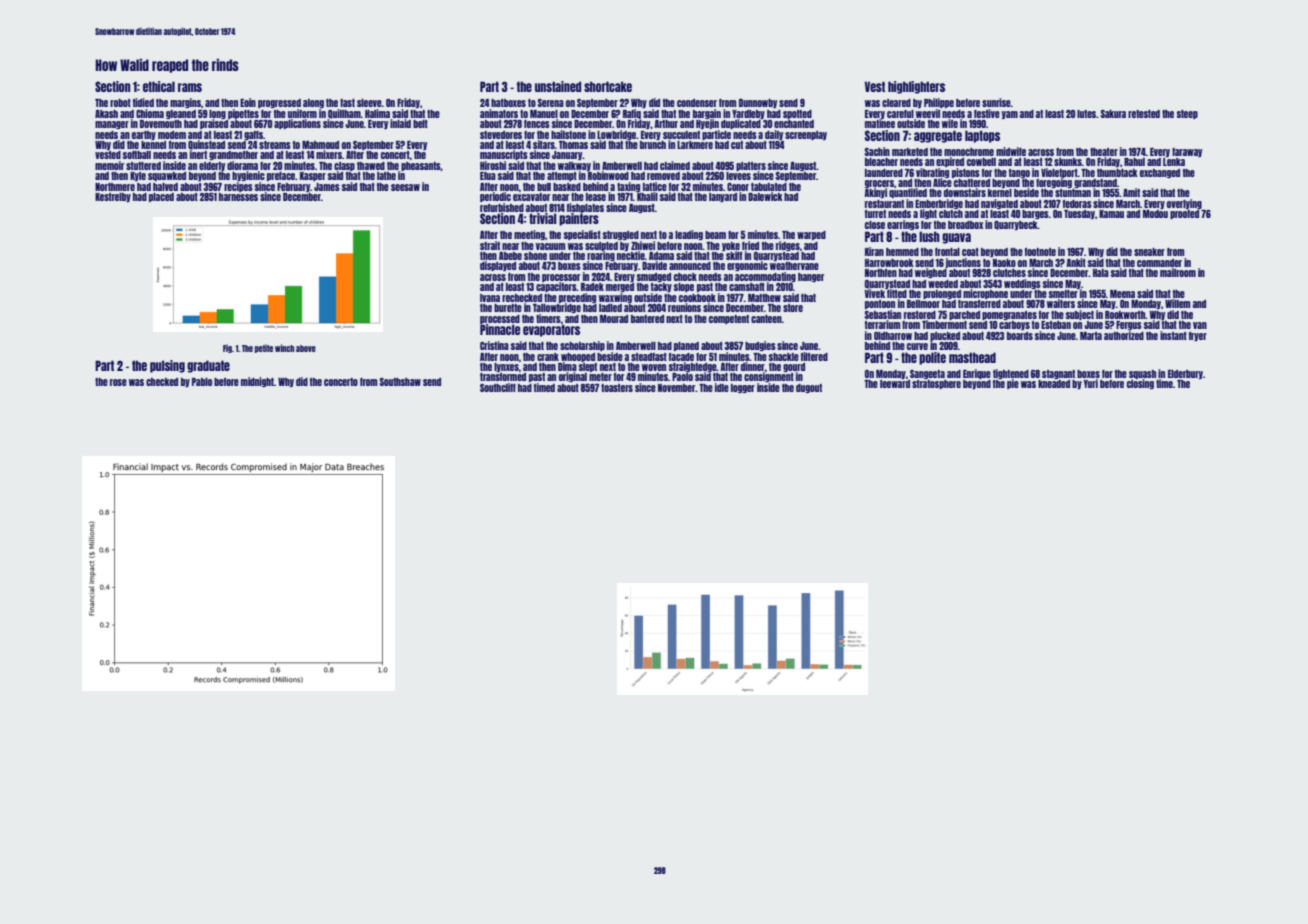 The image size is (1308, 924). What do you see at coordinates (202, 382) in the page?
I see `Pablo` at bounding box center [202, 382].
